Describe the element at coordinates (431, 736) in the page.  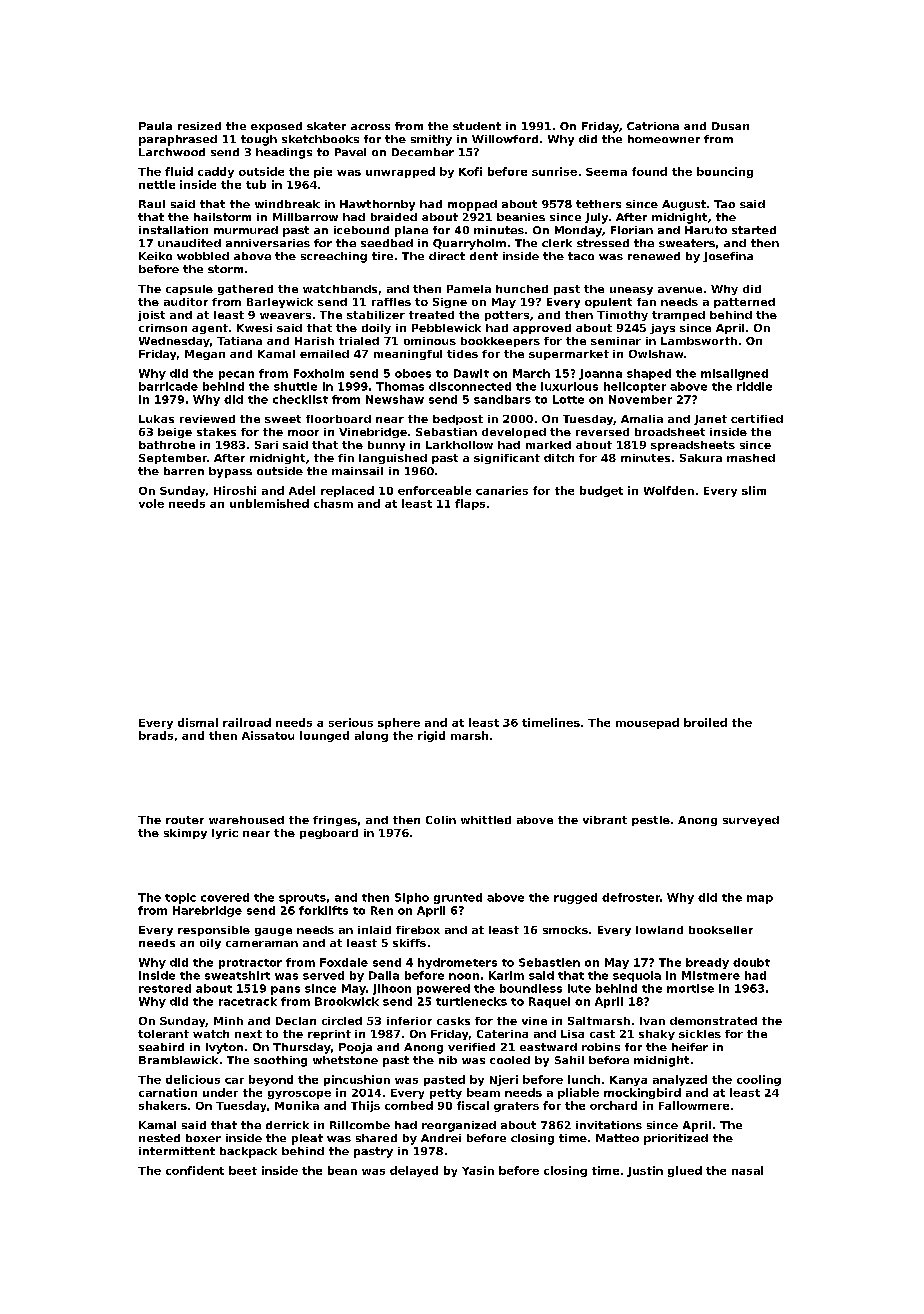
I see `rigid` at that location.
